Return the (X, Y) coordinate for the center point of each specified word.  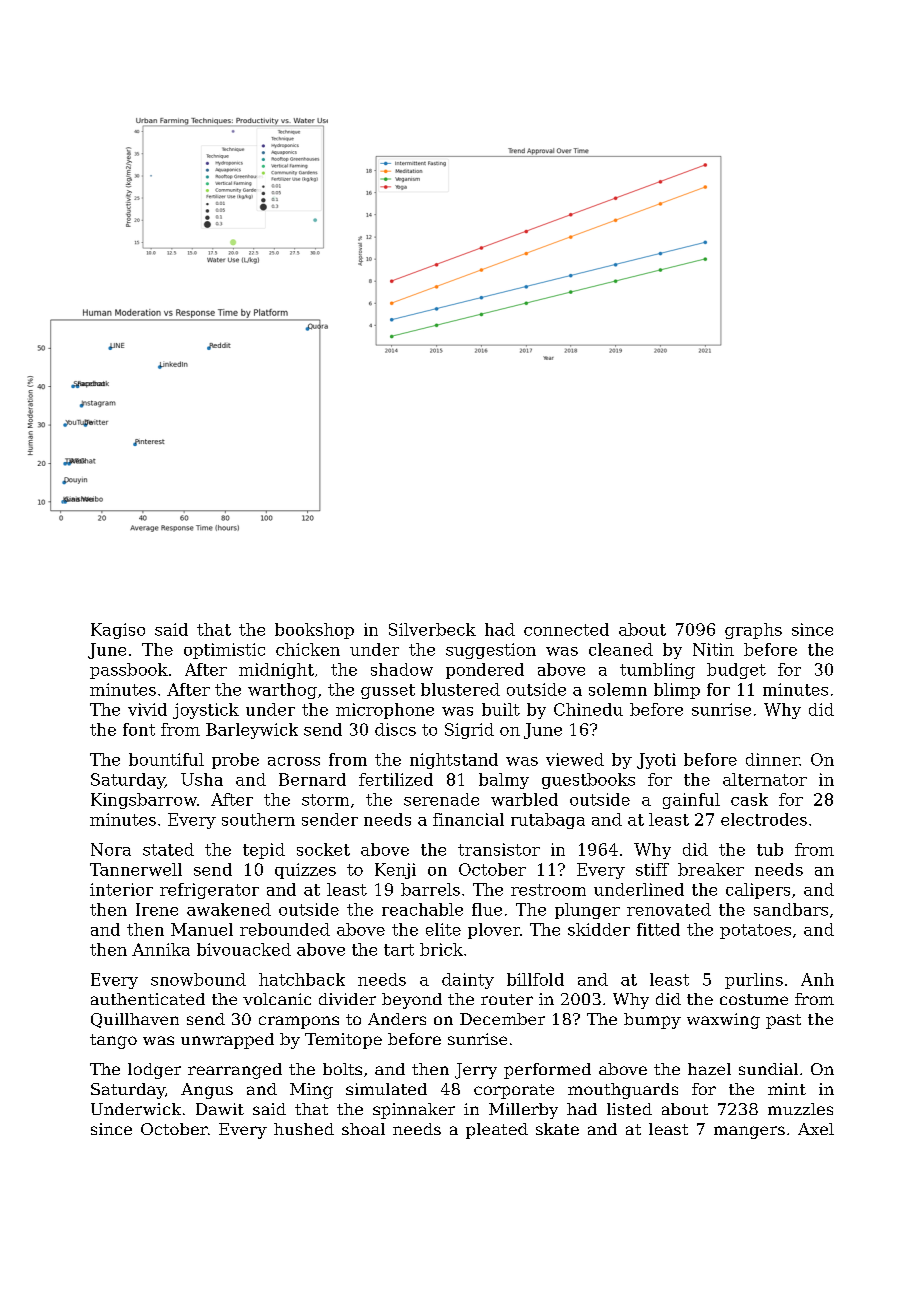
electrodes (764, 819)
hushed (304, 1129)
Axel (816, 1129)
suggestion (491, 651)
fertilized (396, 779)
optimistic (224, 651)
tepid (264, 851)
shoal (363, 1129)
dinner (772, 759)
